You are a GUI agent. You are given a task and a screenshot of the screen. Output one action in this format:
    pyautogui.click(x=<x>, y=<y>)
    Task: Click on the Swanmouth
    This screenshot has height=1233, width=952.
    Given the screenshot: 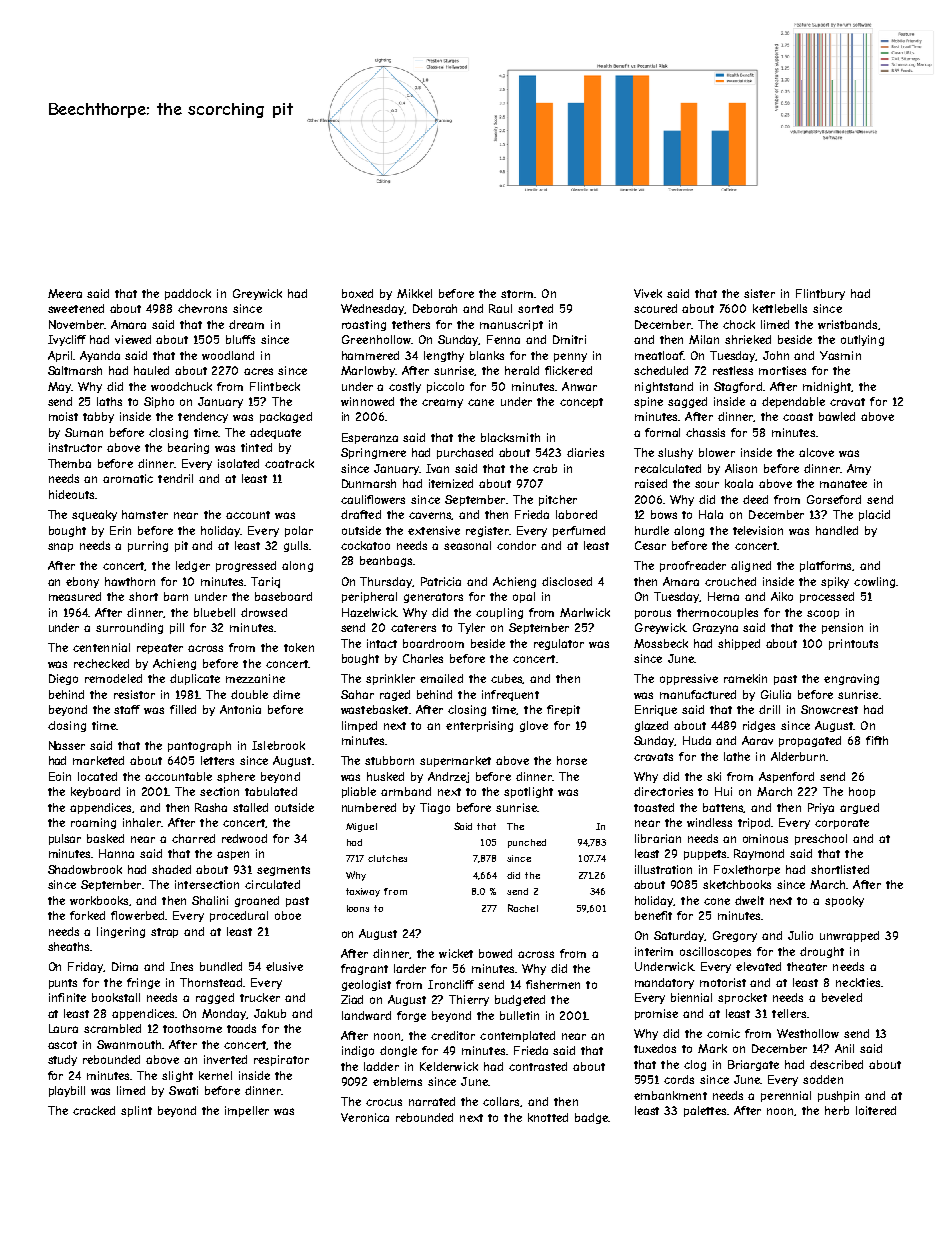 What is the action you would take?
    pyautogui.click(x=129, y=1044)
